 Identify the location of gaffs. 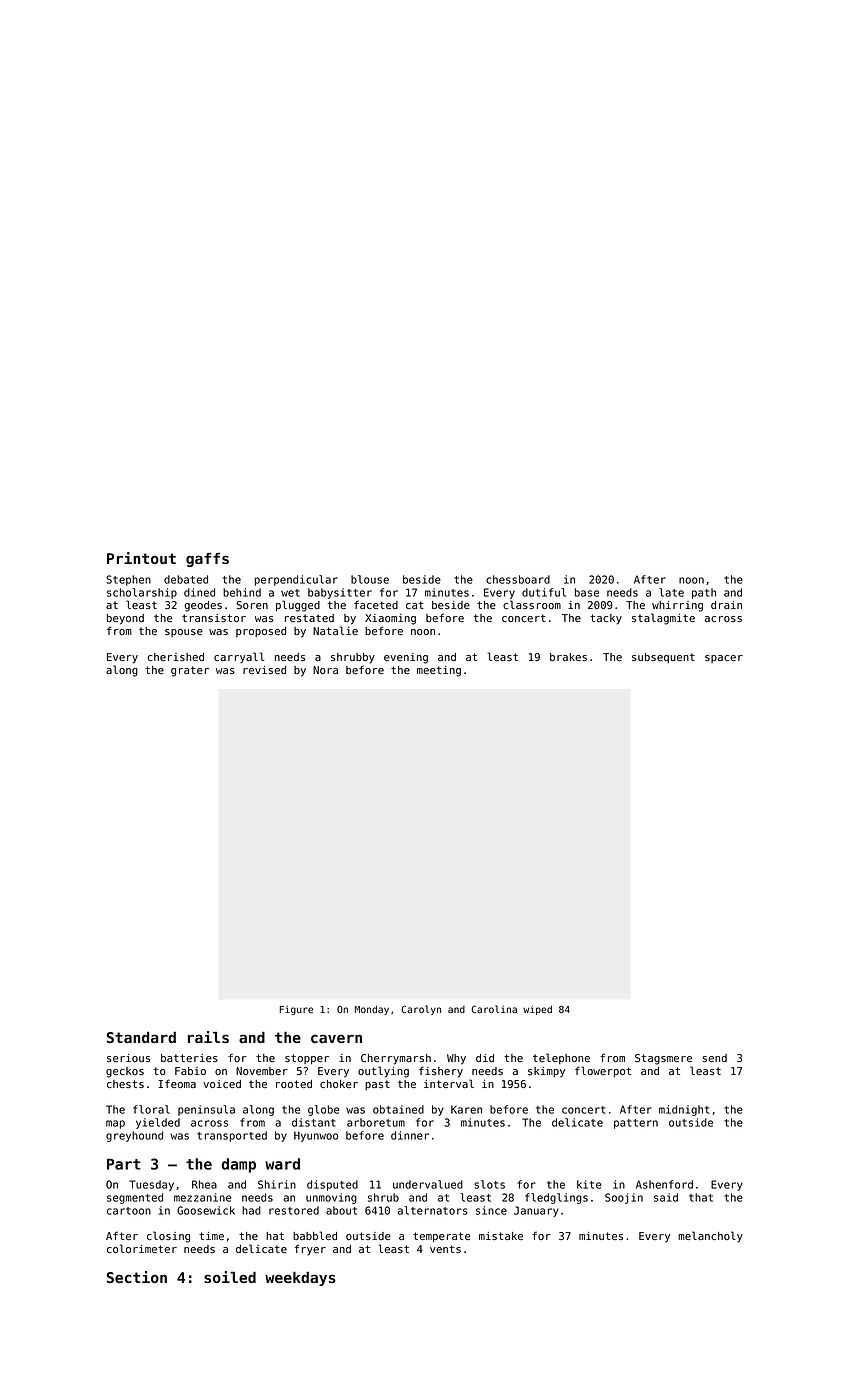
(207, 560).
